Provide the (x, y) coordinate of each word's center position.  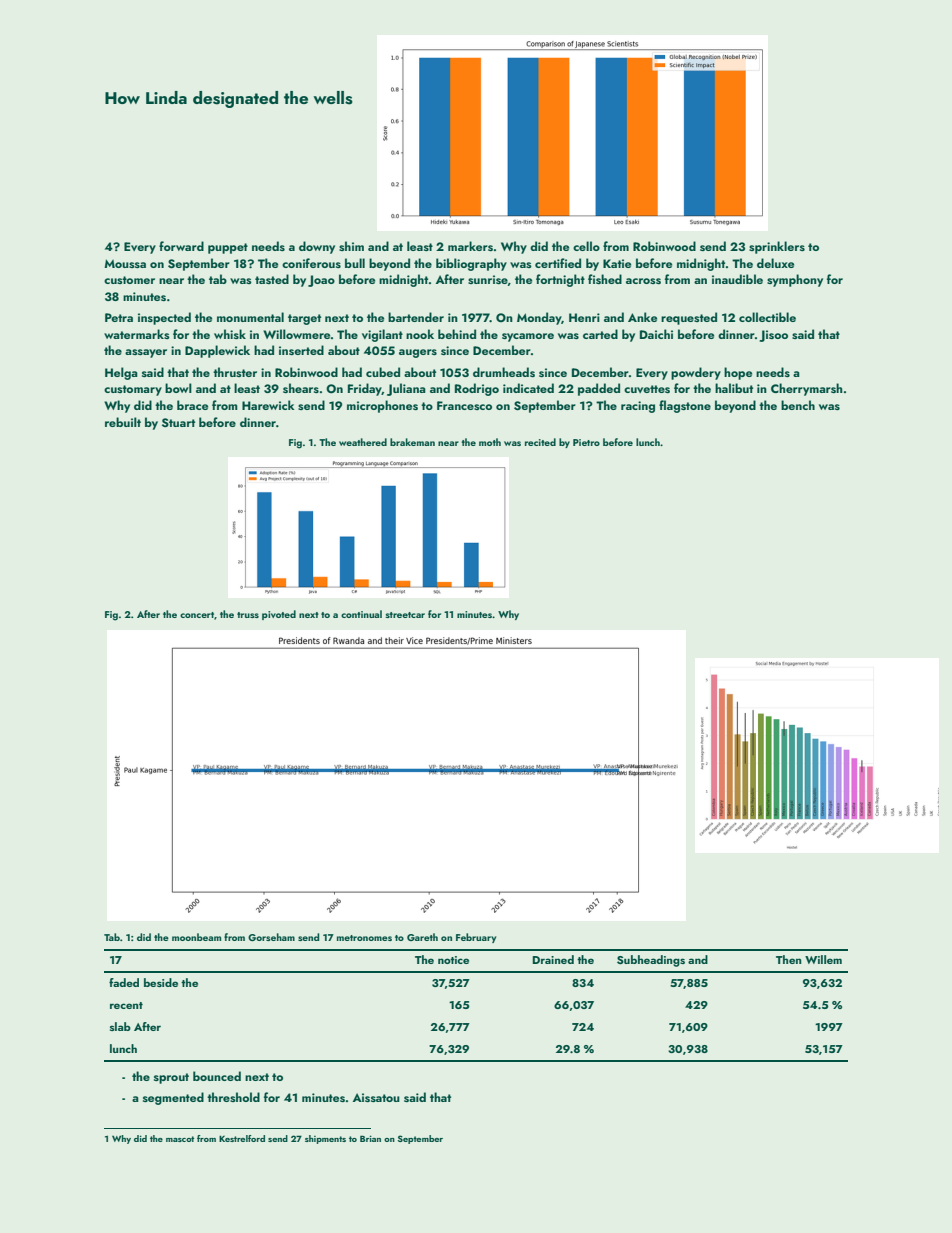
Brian (370, 1138)
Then (789, 959)
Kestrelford (242, 1138)
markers (470, 246)
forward (181, 246)
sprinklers (777, 247)
